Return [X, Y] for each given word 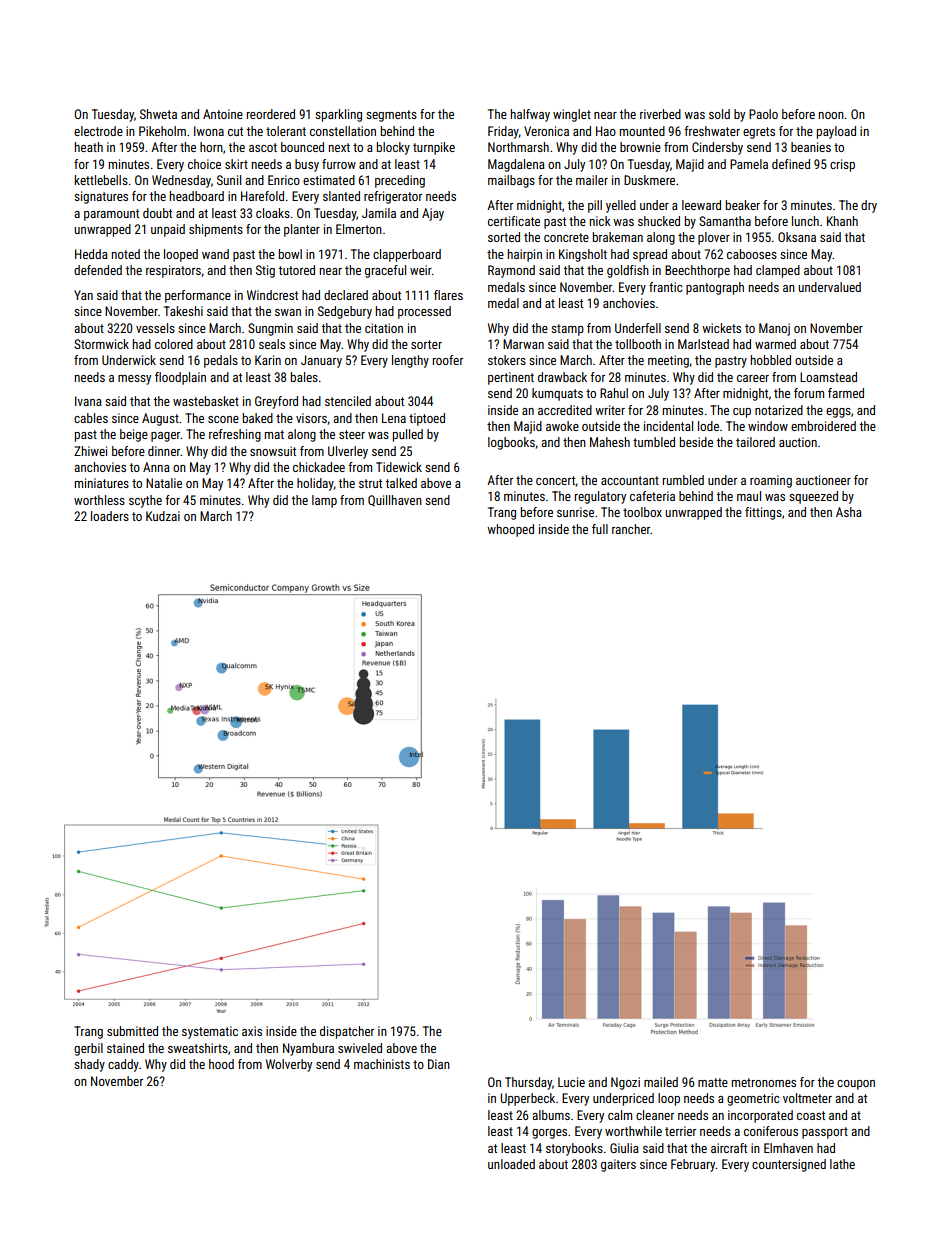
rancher [631, 529]
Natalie [164, 483]
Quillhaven [395, 501]
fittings [763, 513]
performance [198, 296]
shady [89, 1065]
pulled [408, 435]
